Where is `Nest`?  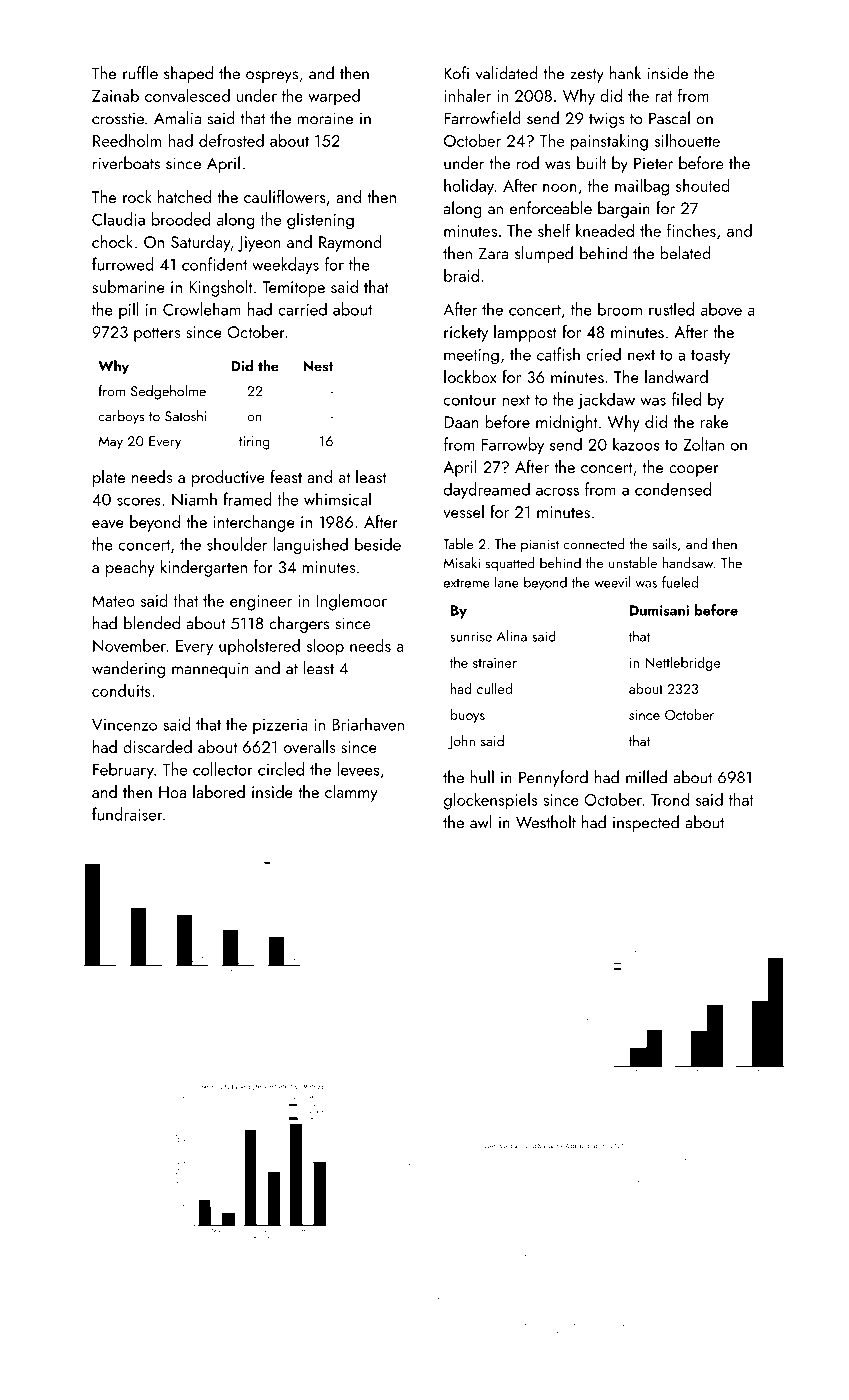 Nest is located at coordinates (318, 366).
